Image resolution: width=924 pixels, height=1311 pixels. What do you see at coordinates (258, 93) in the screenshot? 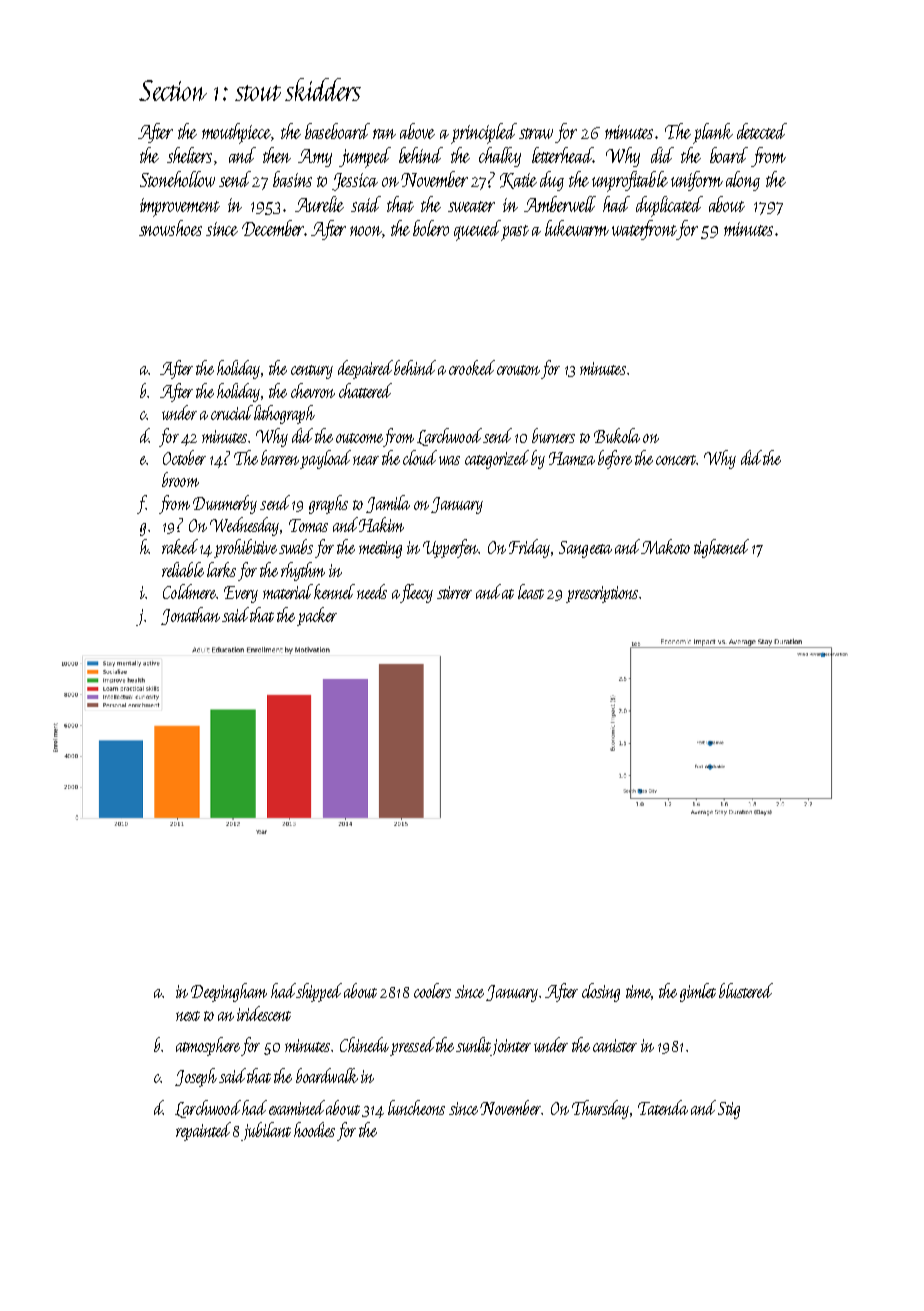
I see `stout` at bounding box center [258, 93].
